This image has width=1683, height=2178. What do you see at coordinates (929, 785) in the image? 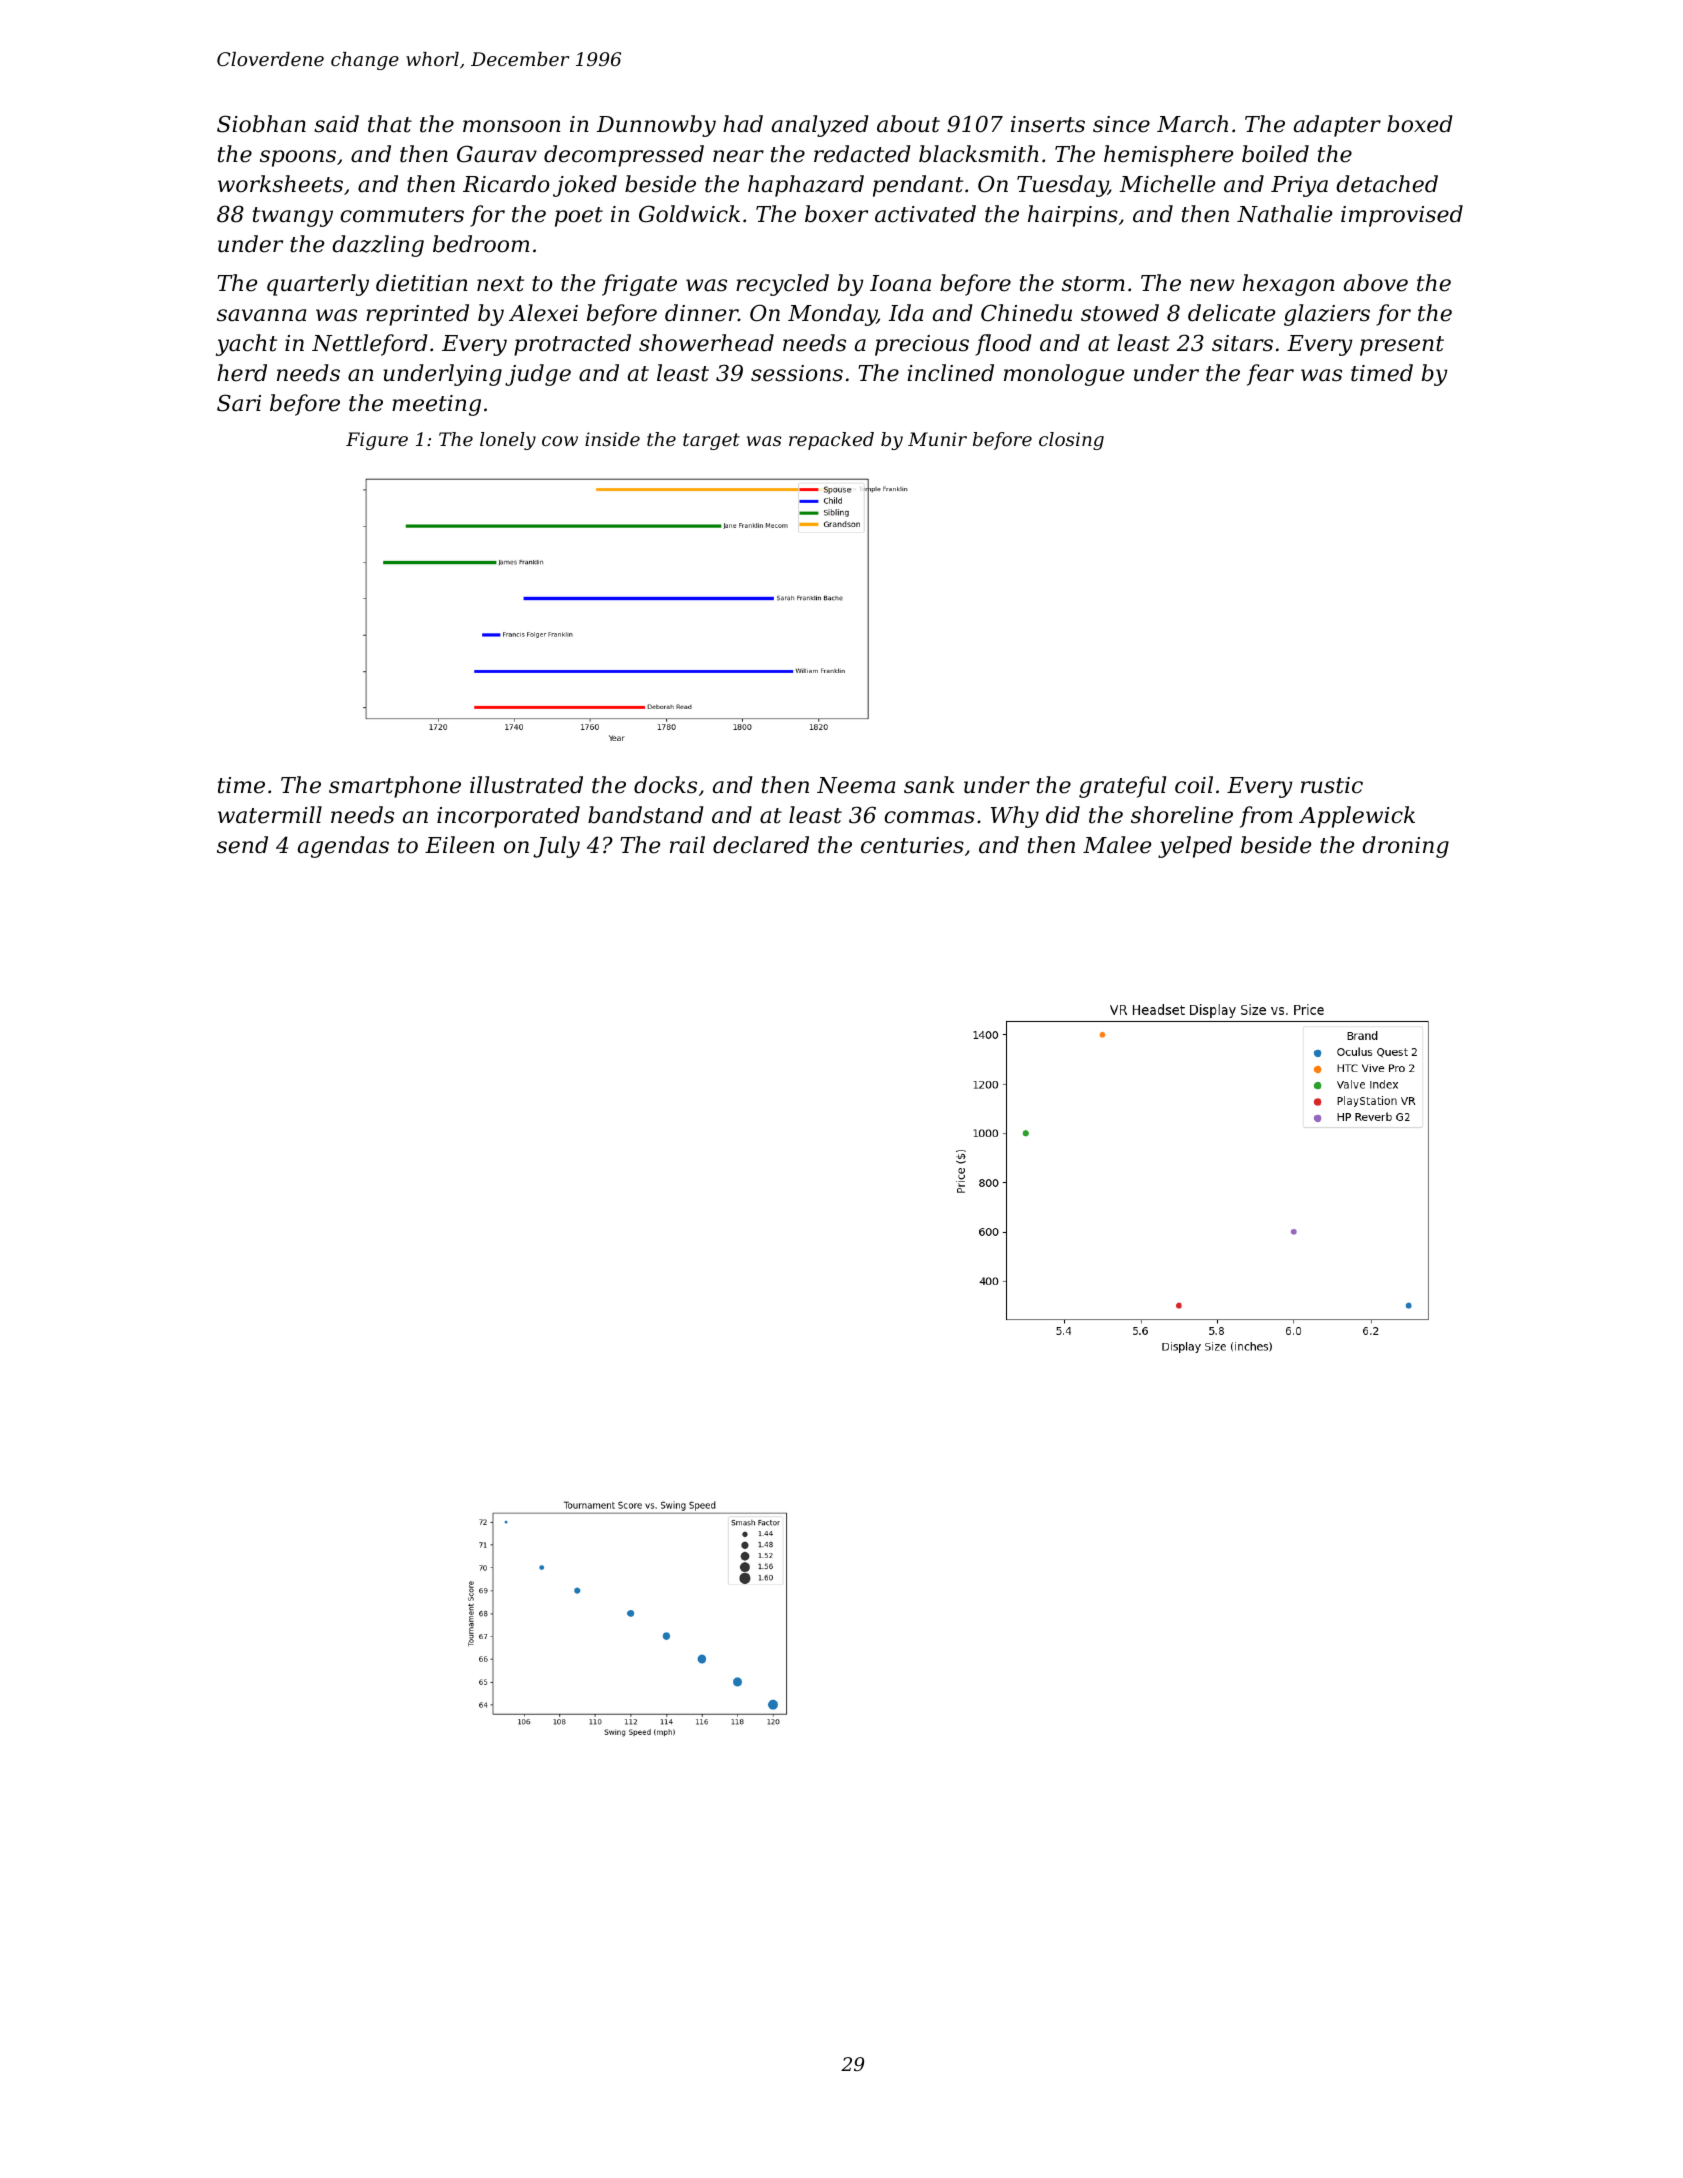
I see `sank` at bounding box center [929, 785].
